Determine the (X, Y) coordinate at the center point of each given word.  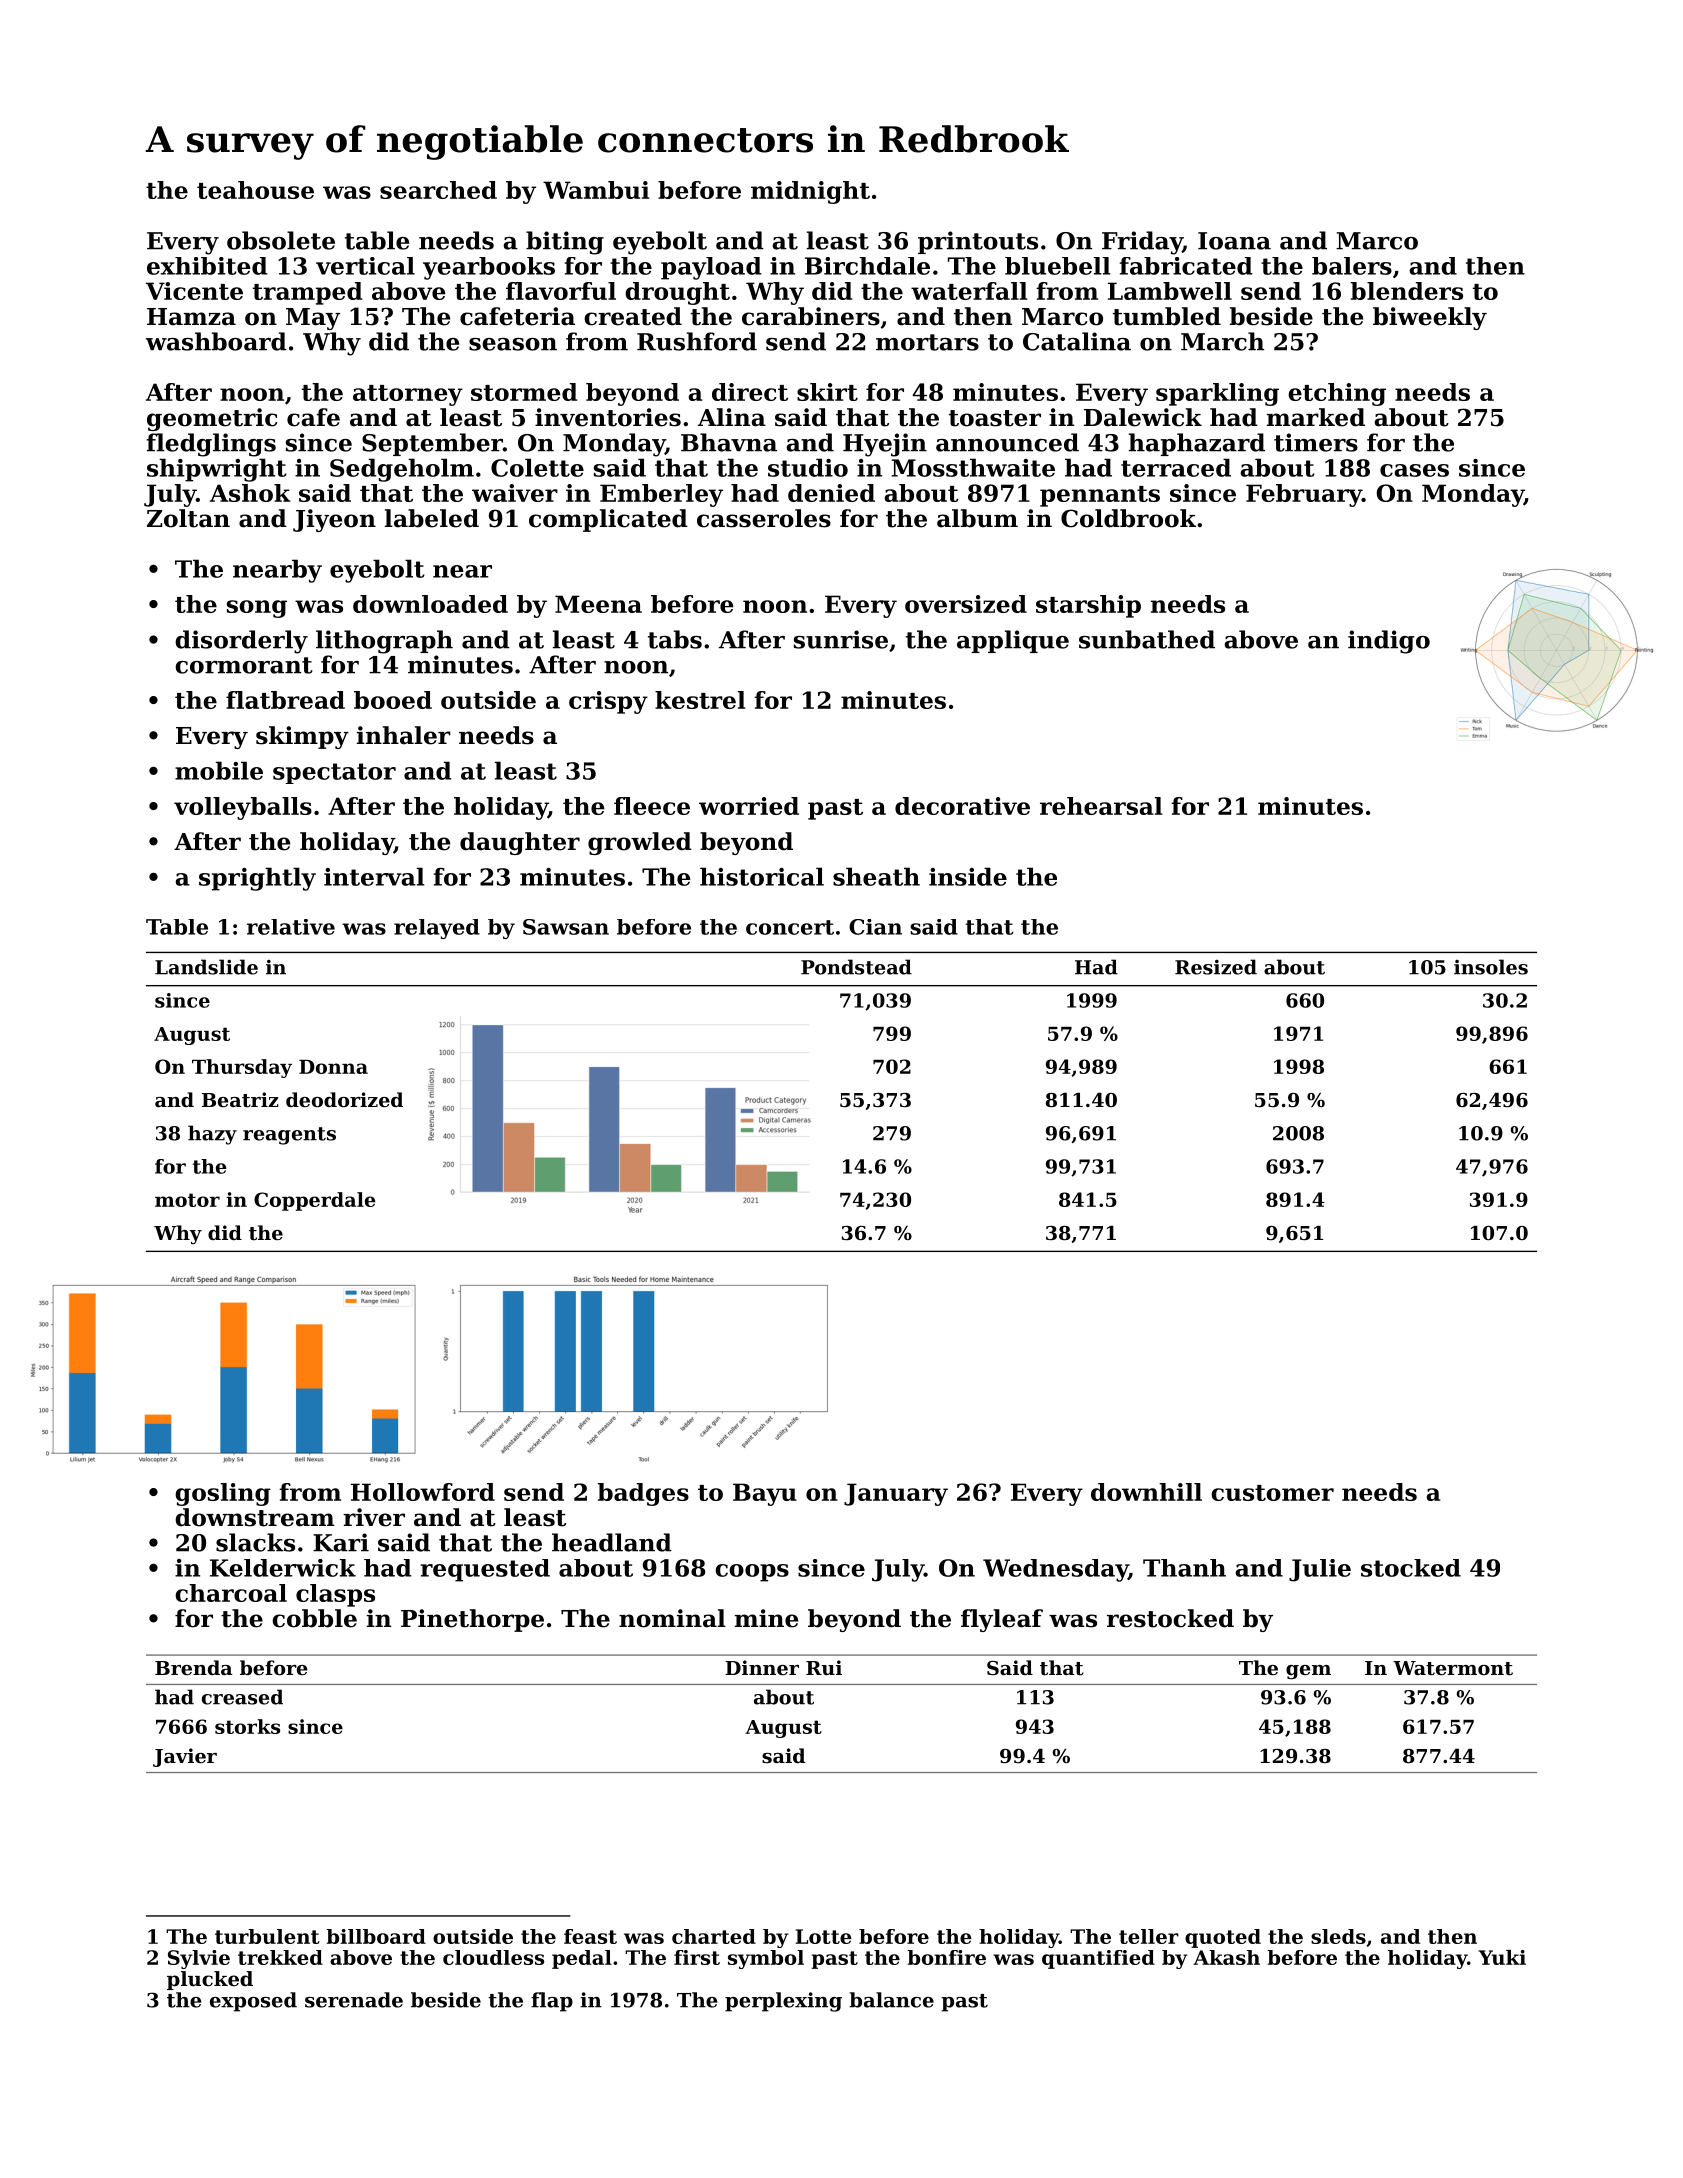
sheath (876, 876)
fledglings (211, 445)
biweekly (1430, 318)
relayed (437, 929)
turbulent (267, 1936)
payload (711, 268)
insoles (1491, 967)
